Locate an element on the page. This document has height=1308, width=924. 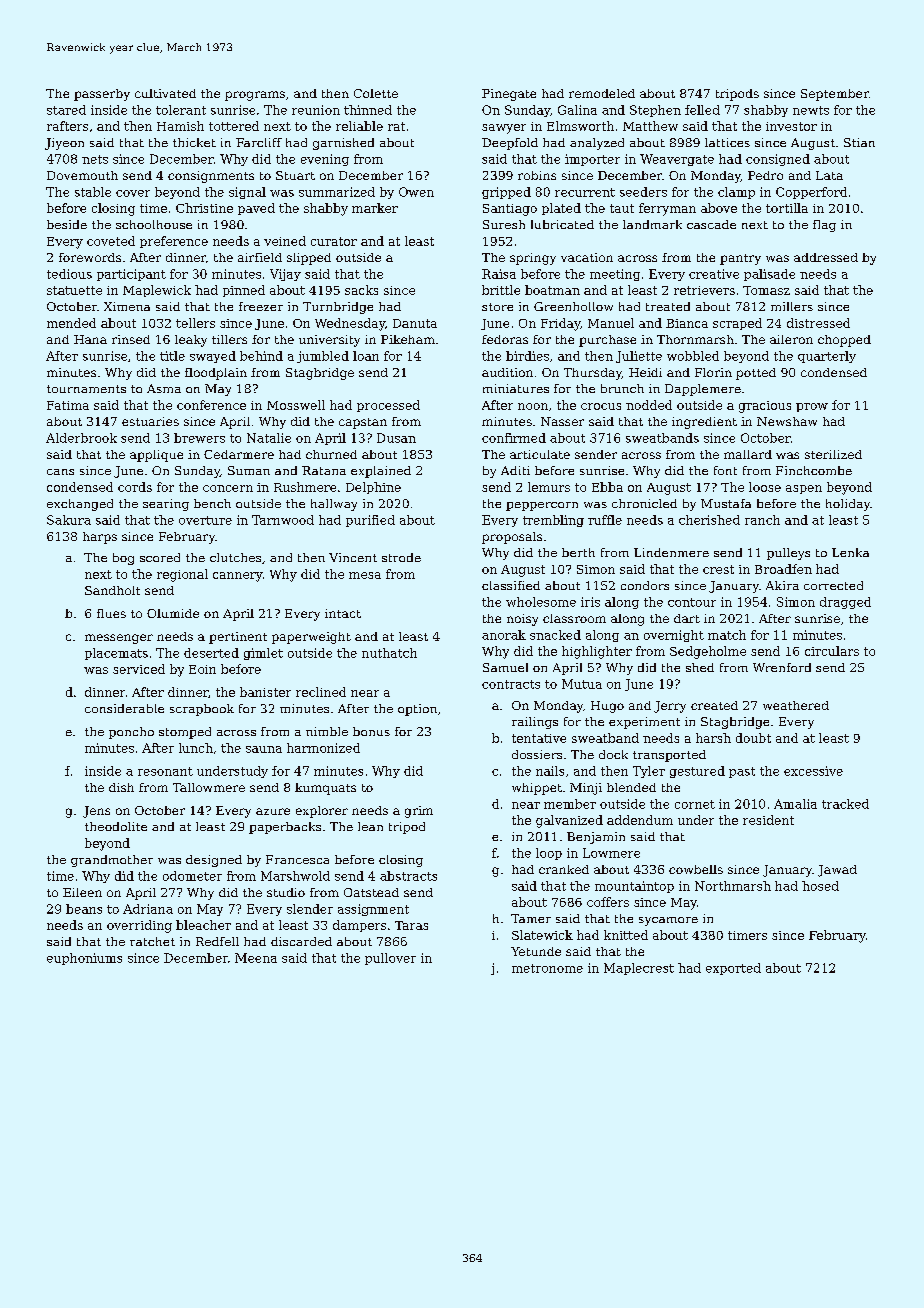
blended is located at coordinates (631, 787).
